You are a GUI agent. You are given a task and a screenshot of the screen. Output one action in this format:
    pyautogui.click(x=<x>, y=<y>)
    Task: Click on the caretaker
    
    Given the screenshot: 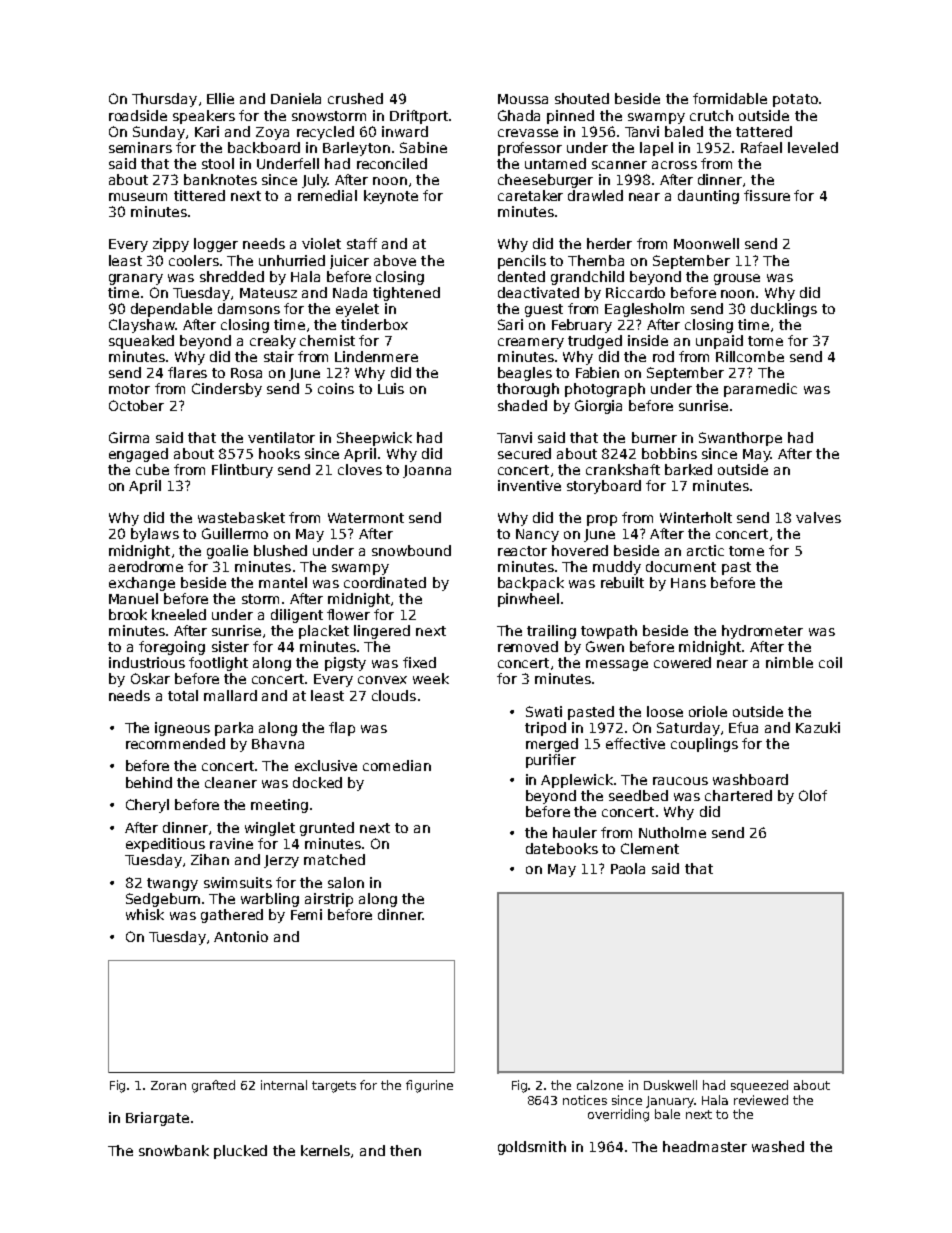 What is the action you would take?
    pyautogui.click(x=530, y=195)
